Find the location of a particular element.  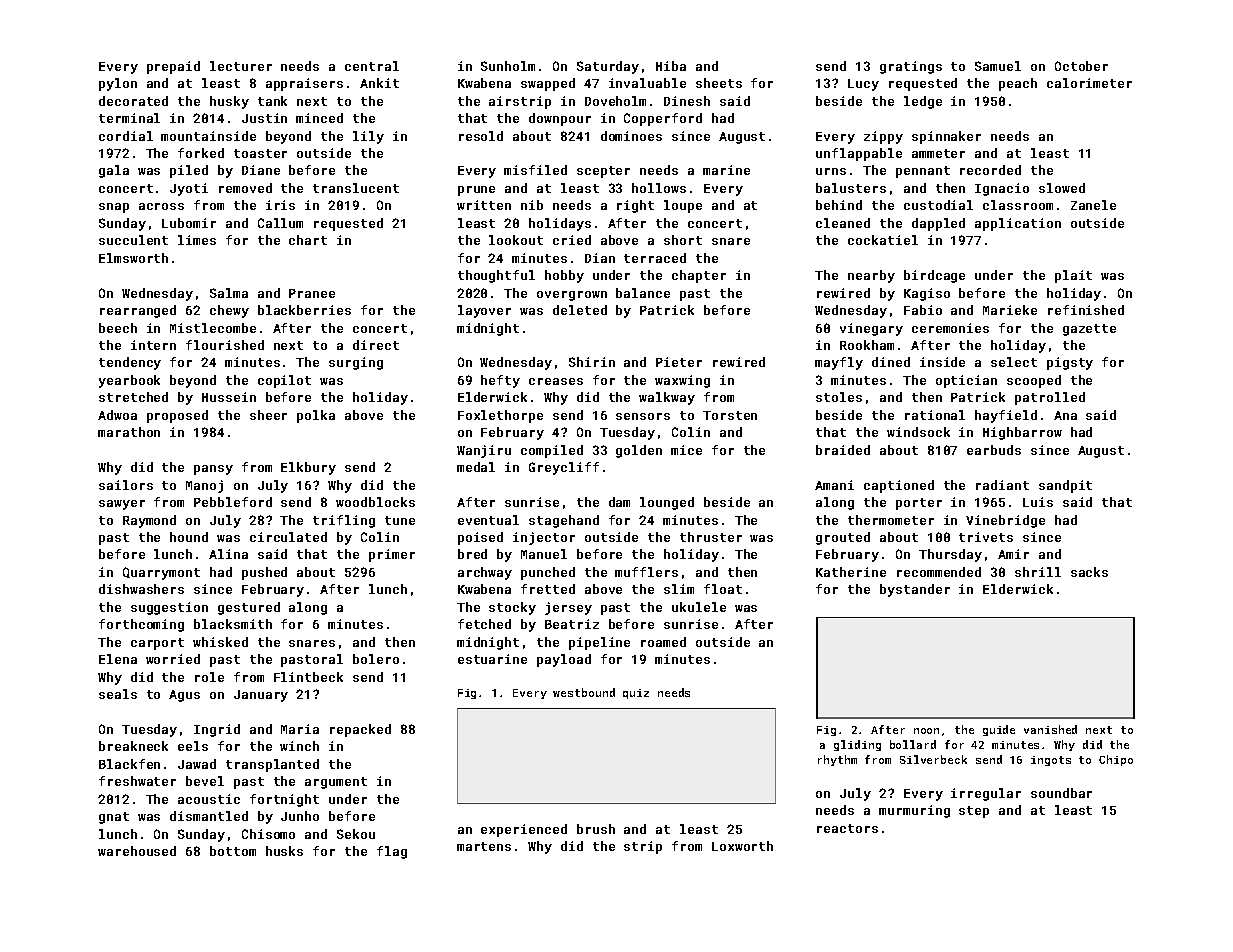

prune is located at coordinates (476, 191).
